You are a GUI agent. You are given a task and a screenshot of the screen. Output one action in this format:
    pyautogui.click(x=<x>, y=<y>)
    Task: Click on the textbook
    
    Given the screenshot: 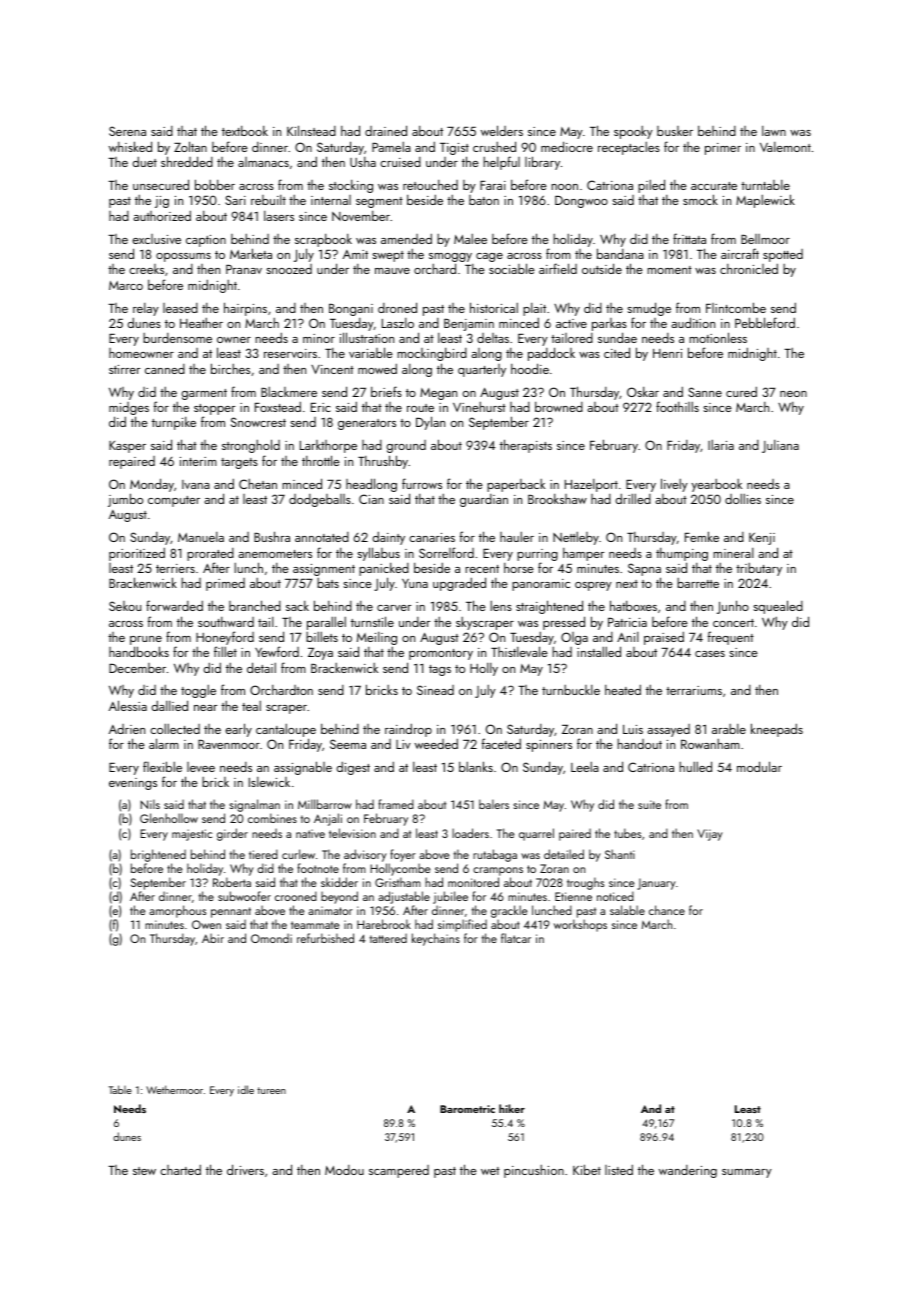 What is the action you would take?
    pyautogui.click(x=245, y=131)
